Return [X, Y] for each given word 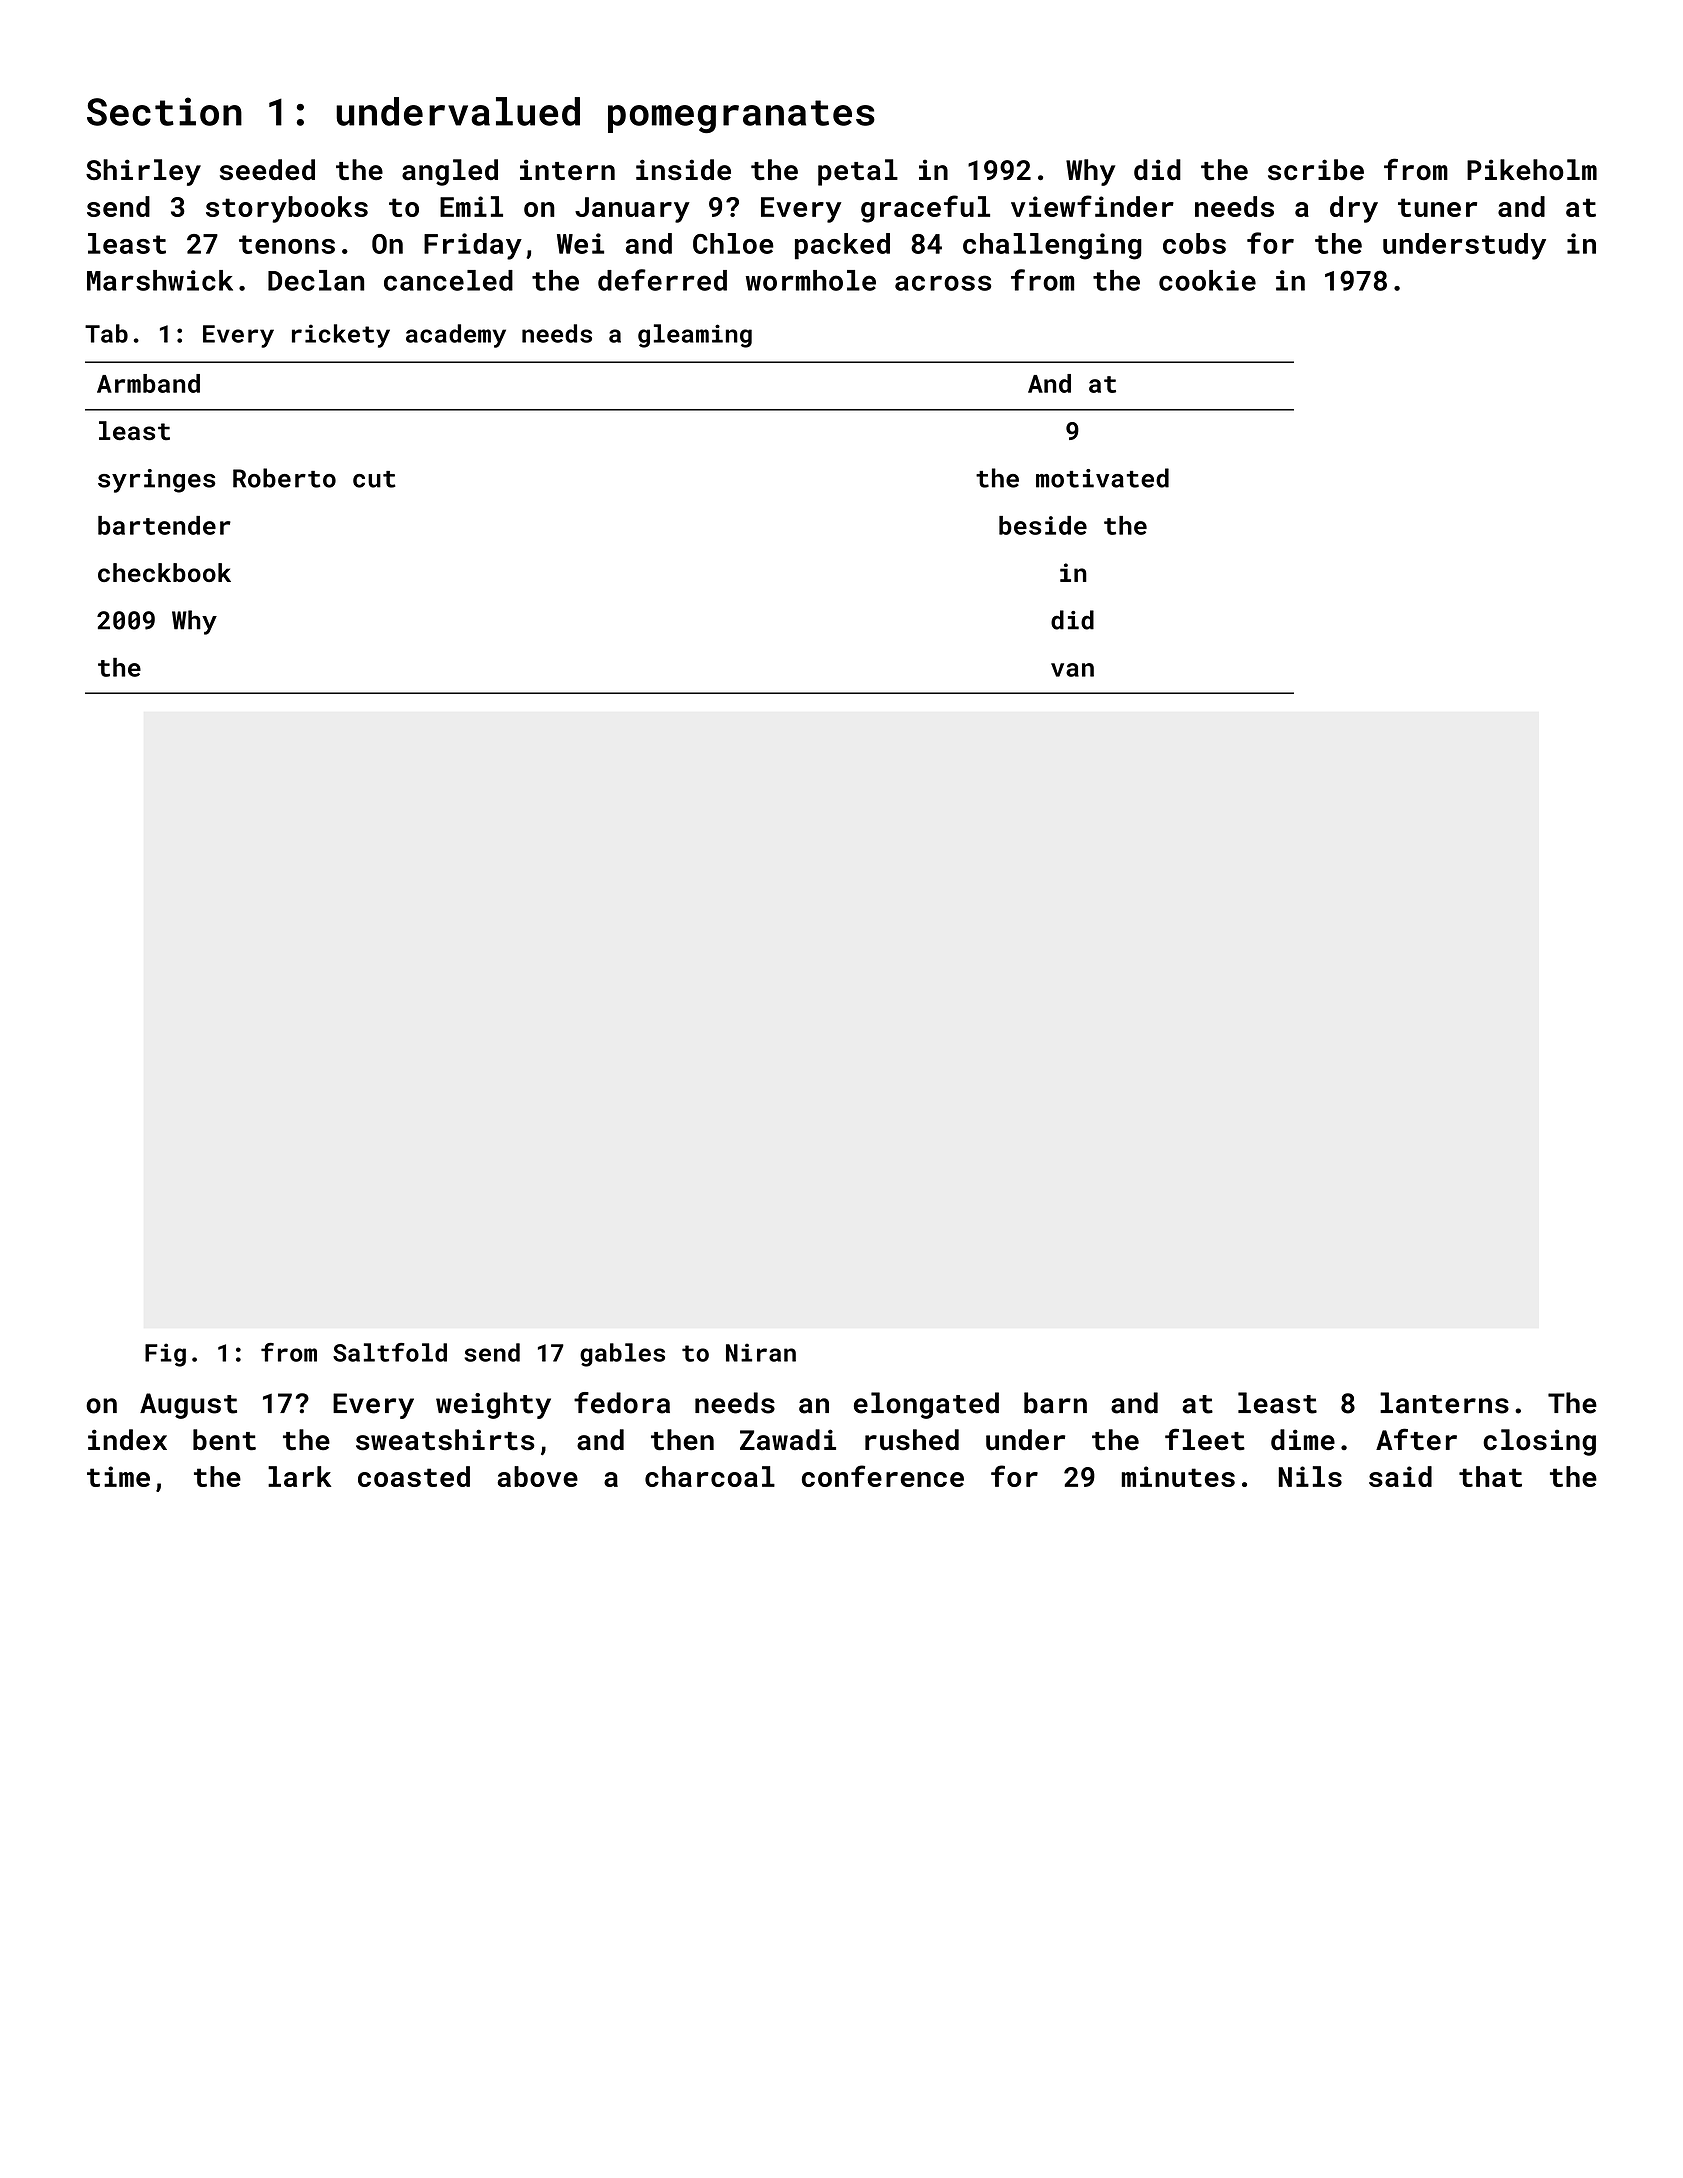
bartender [164, 525]
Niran [761, 1352]
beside [1043, 525]
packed [842, 246]
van [1072, 670]
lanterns [1444, 1403]
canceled [448, 280]
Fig [165, 1355]
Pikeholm [1532, 170]
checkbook [164, 572]
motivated [1102, 478]
